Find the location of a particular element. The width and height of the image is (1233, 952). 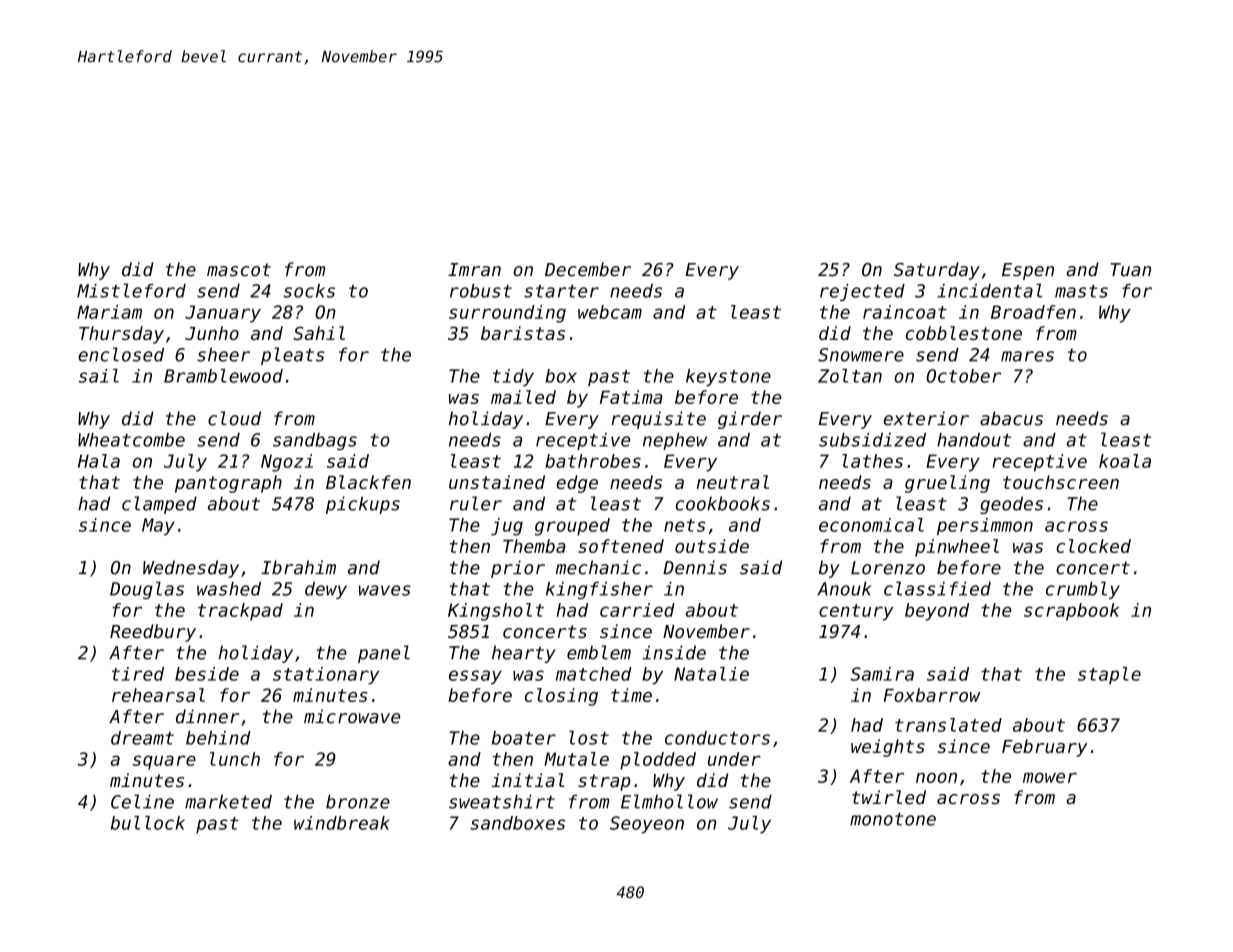

scrapbook is located at coordinates (1071, 612).
